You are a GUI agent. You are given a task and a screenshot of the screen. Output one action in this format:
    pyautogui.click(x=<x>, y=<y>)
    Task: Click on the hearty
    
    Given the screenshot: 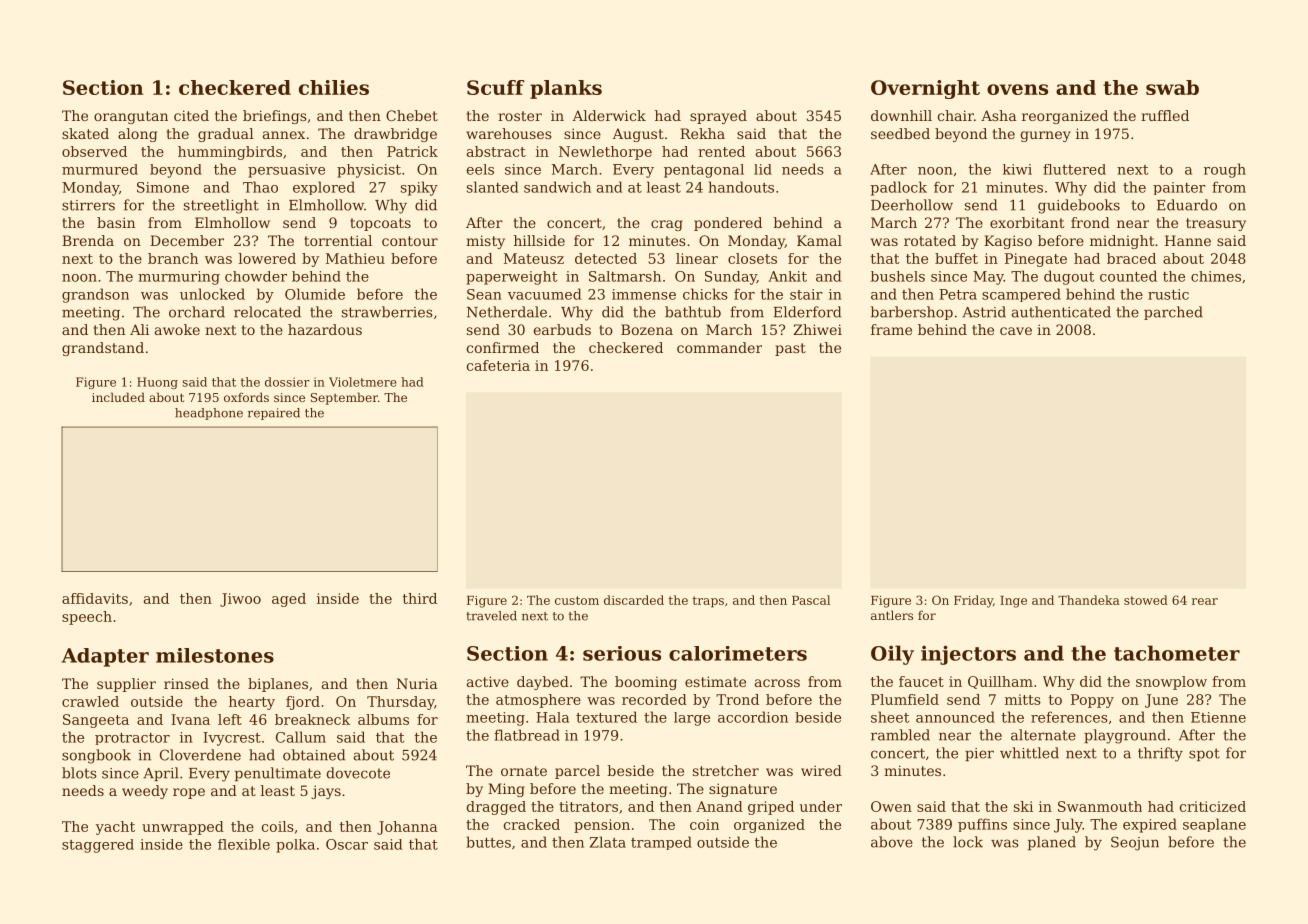 What is the action you would take?
    pyautogui.click(x=252, y=703)
